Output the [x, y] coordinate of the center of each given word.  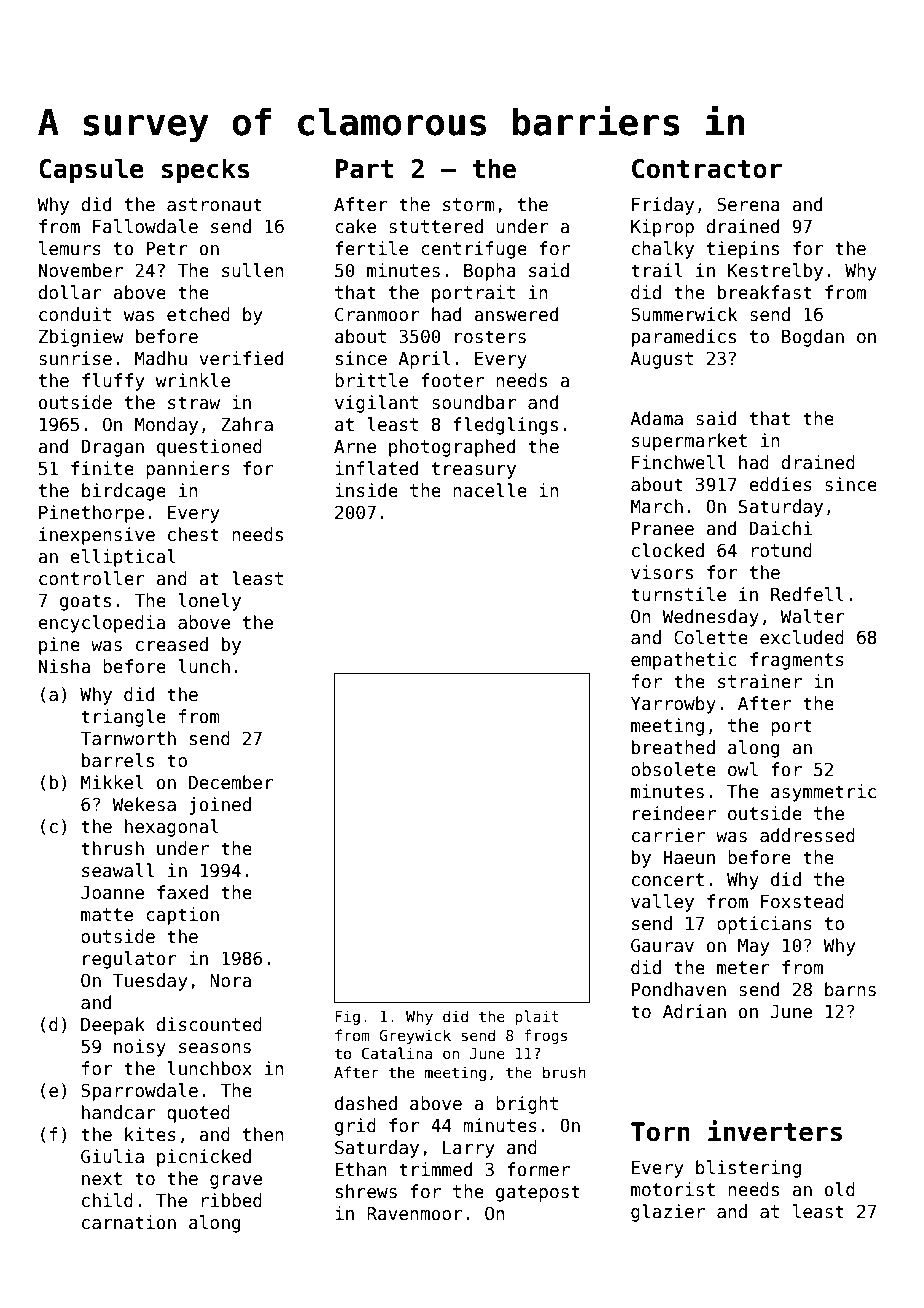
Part [364, 169]
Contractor [707, 169]
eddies [780, 484]
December [231, 782]
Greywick [415, 1036]
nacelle [490, 490]
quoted [198, 1114]
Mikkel [112, 782]
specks [205, 170]
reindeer [674, 813]
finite [102, 468]
